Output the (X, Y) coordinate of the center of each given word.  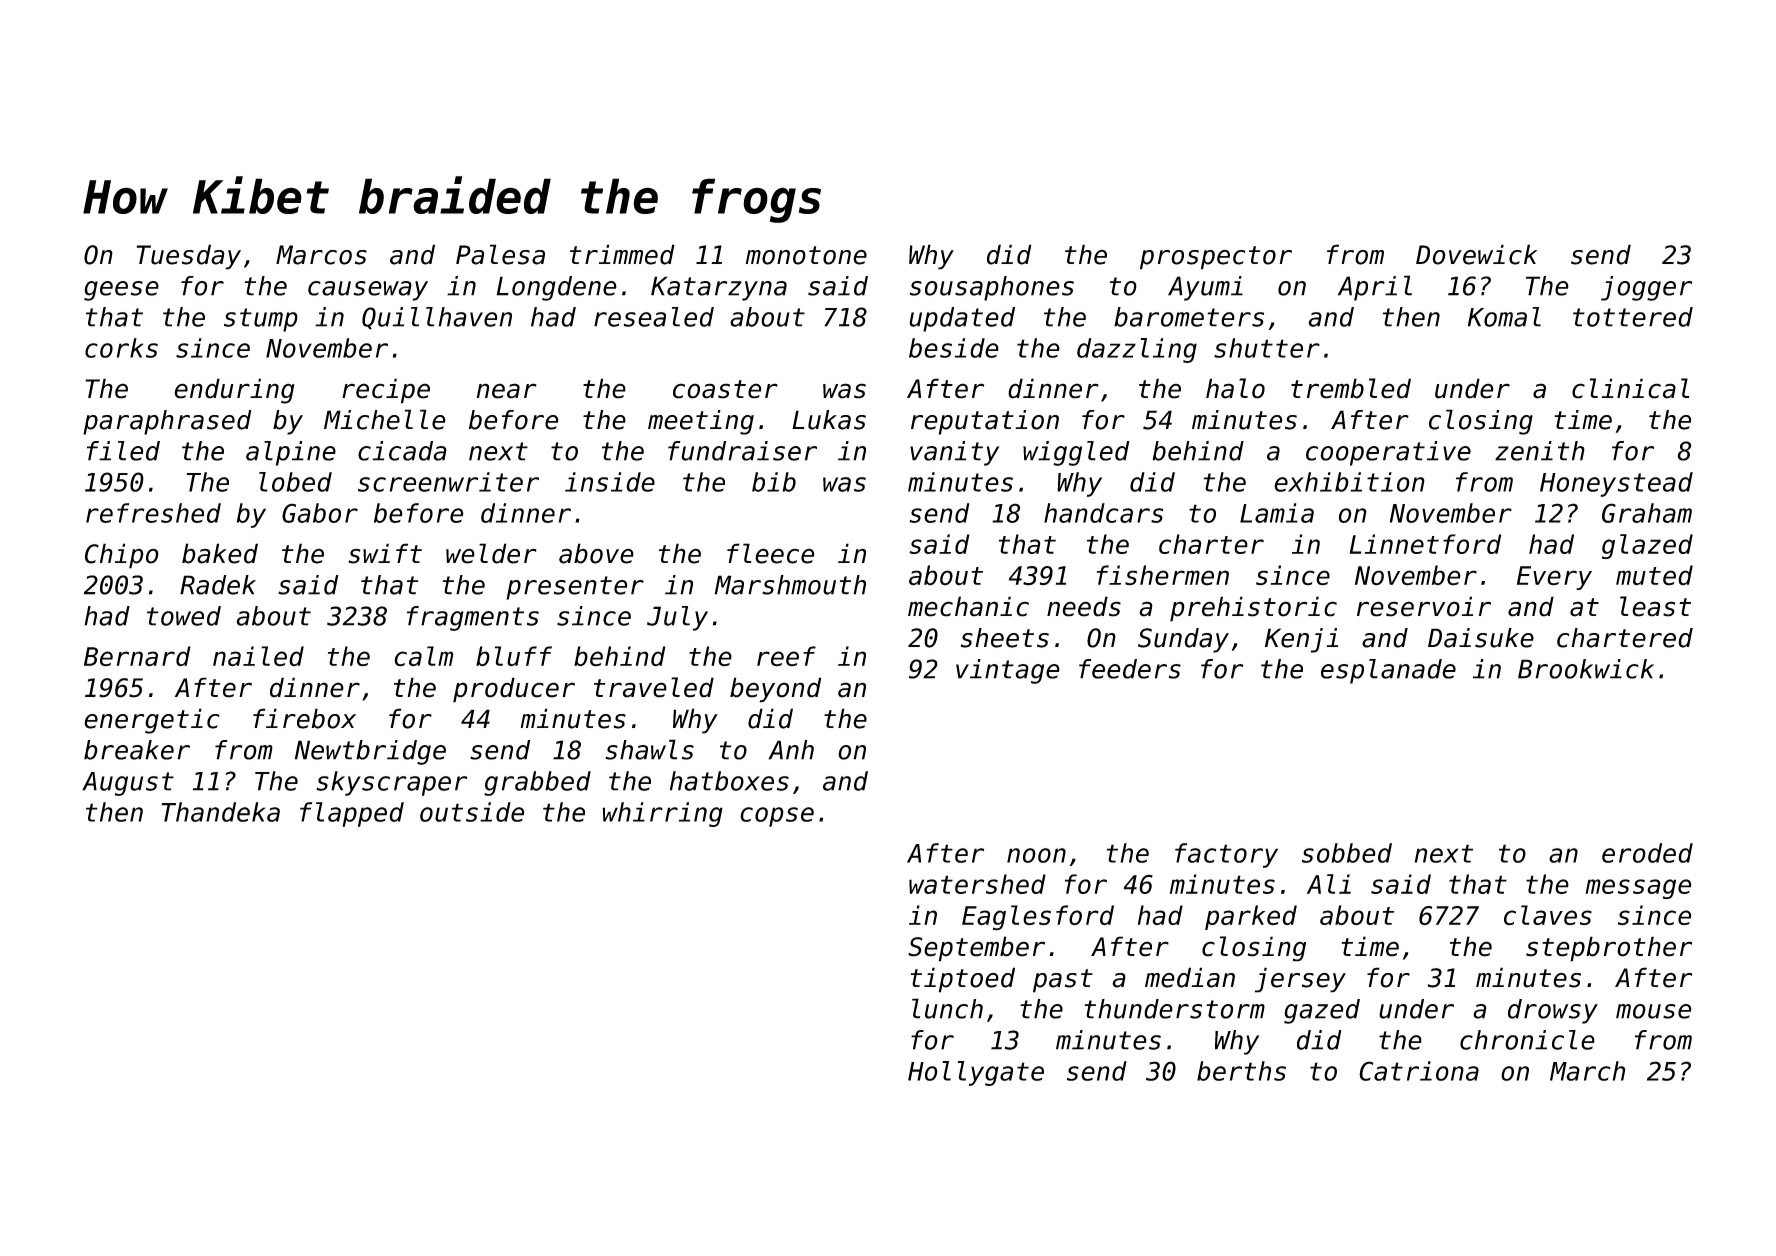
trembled (1351, 388)
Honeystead (1616, 484)
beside (954, 348)
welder (491, 553)
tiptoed (962, 980)
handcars (1104, 513)
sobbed (1347, 853)
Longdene (556, 288)
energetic (152, 721)
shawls (649, 749)
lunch (947, 1008)
